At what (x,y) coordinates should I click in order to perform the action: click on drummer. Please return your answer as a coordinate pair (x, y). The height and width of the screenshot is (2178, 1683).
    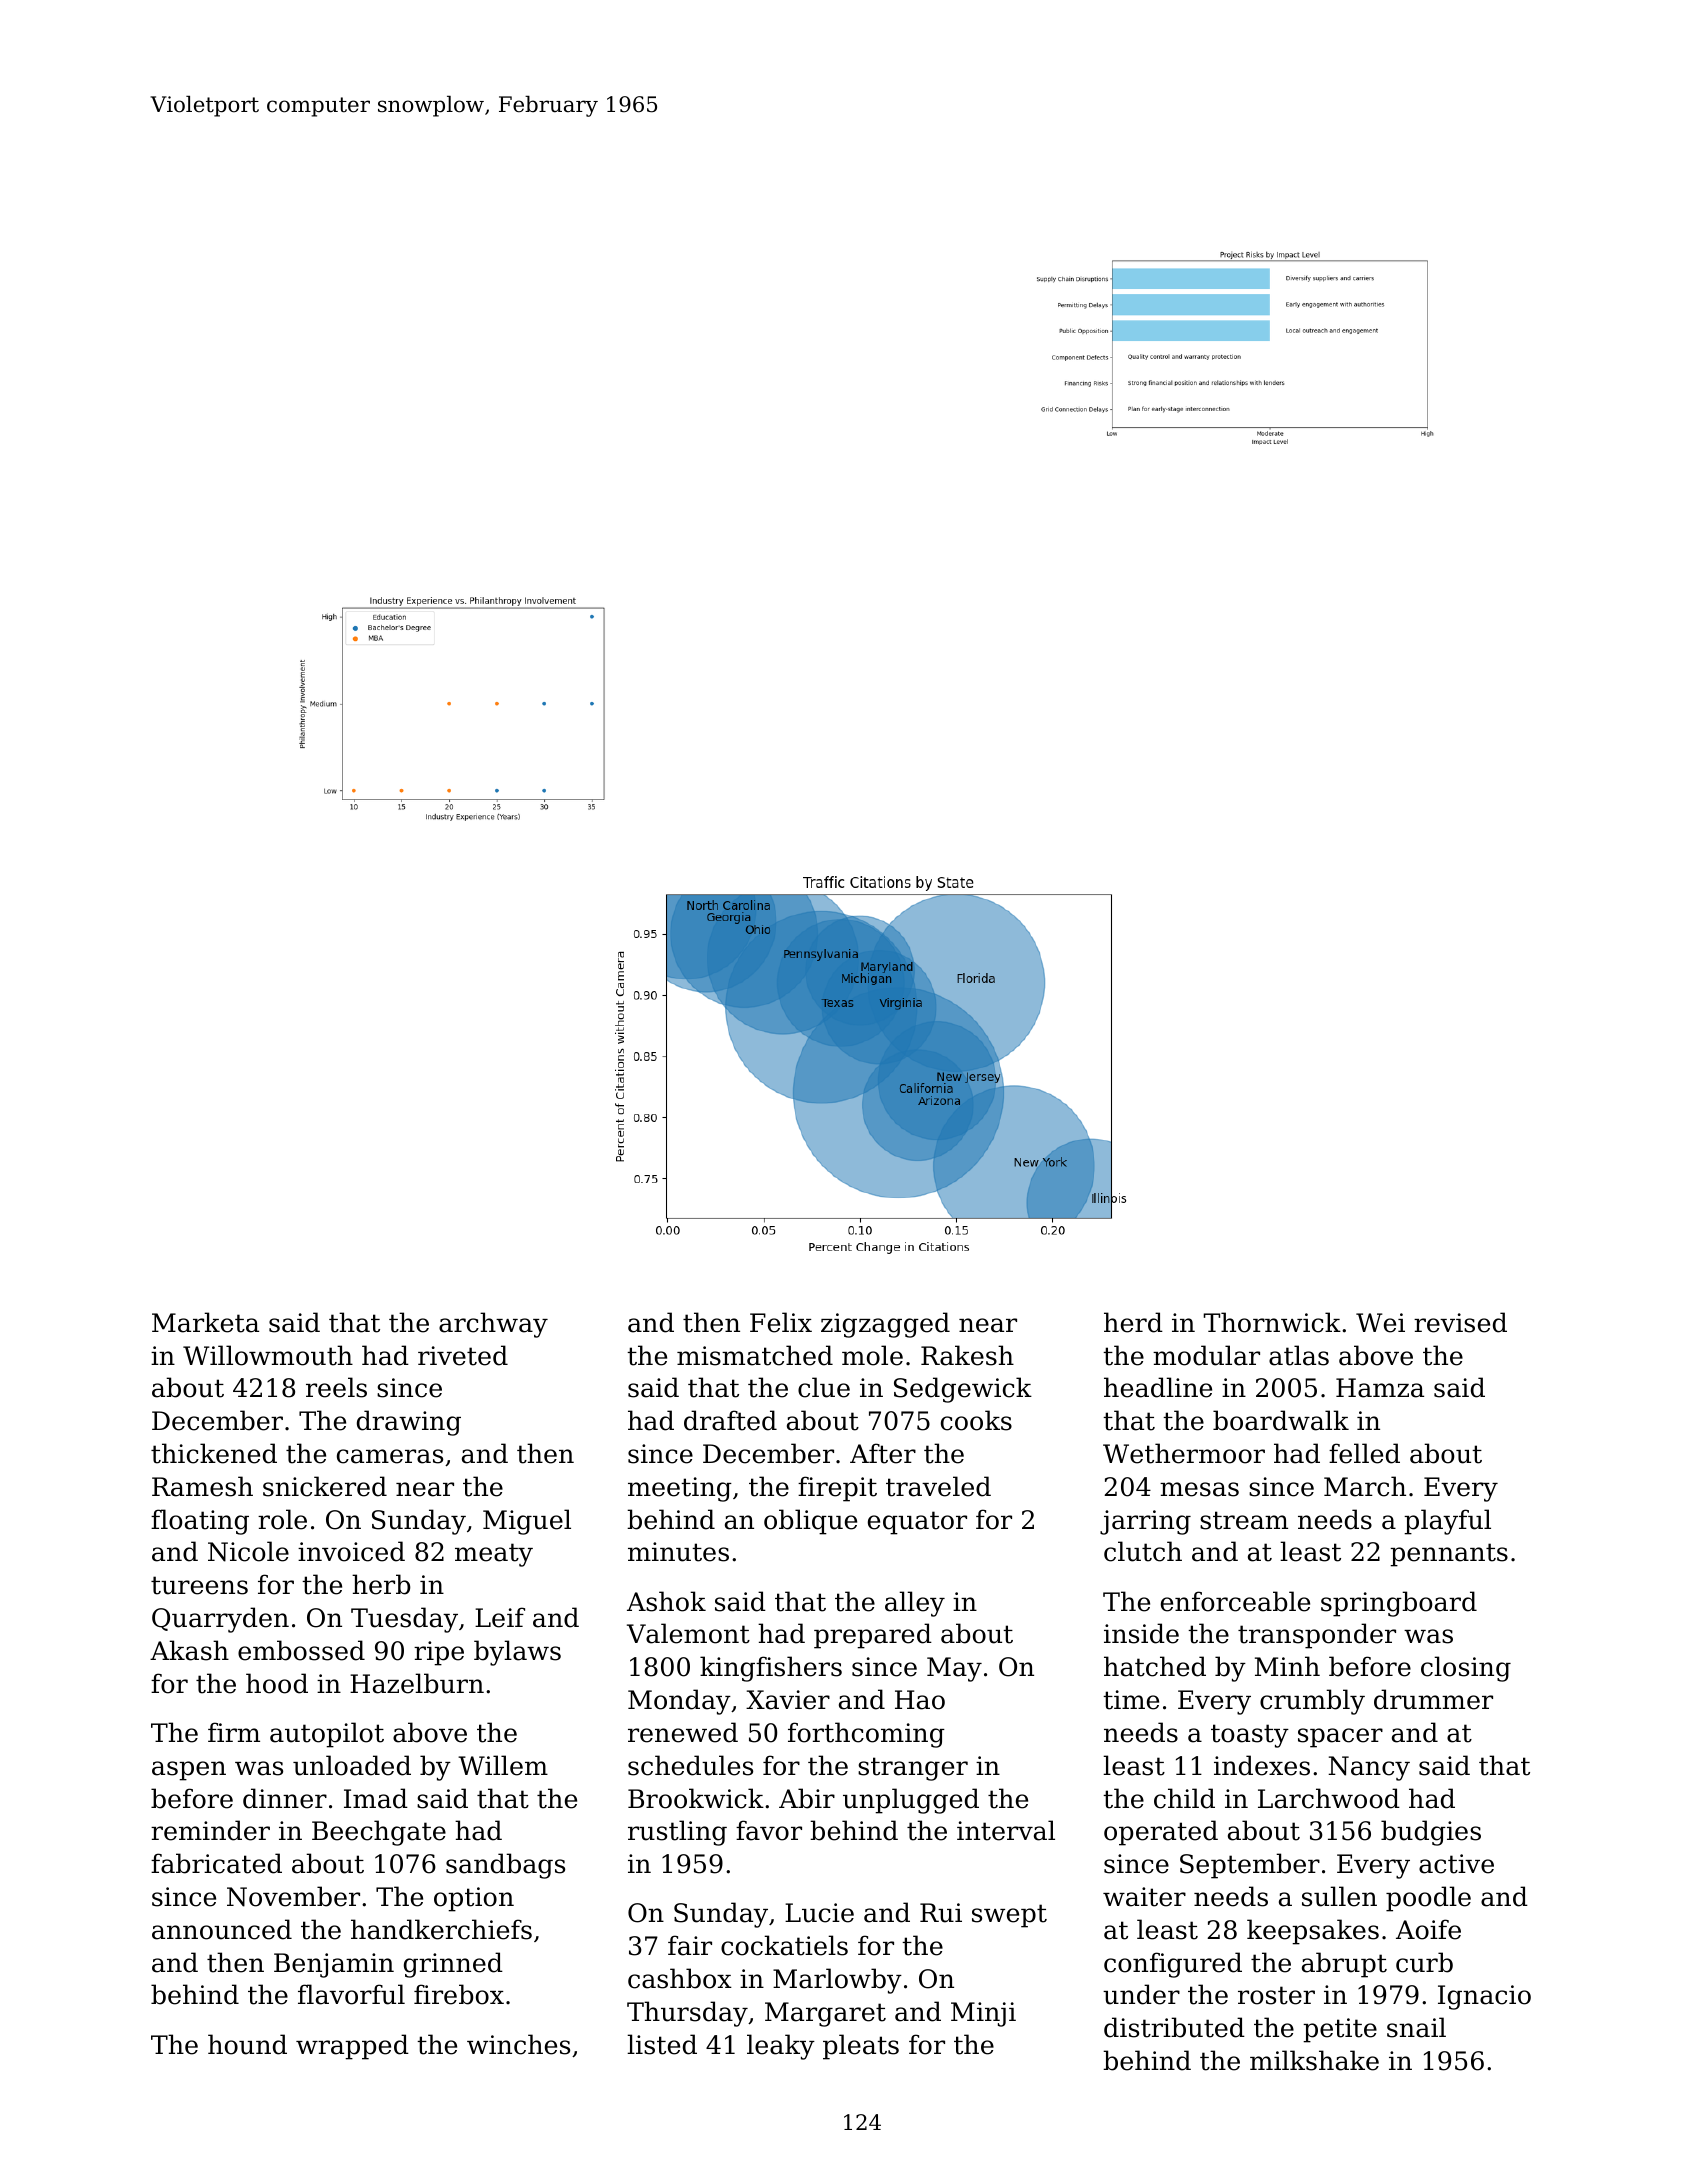
    Looking at the image, I should click on (1433, 1699).
